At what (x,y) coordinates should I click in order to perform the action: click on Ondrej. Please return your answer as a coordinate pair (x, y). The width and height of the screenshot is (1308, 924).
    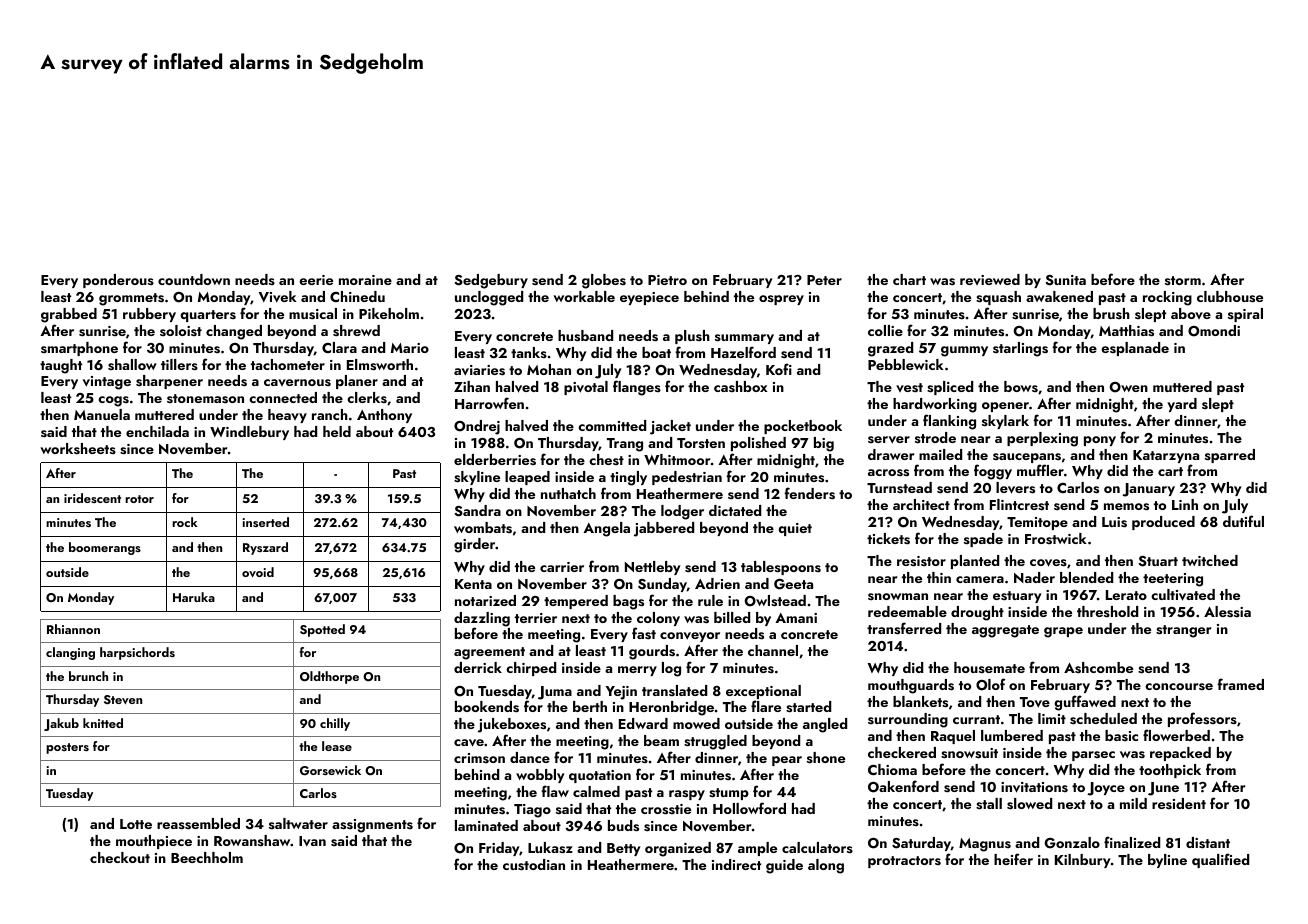
    Looking at the image, I should click on (477, 427).
